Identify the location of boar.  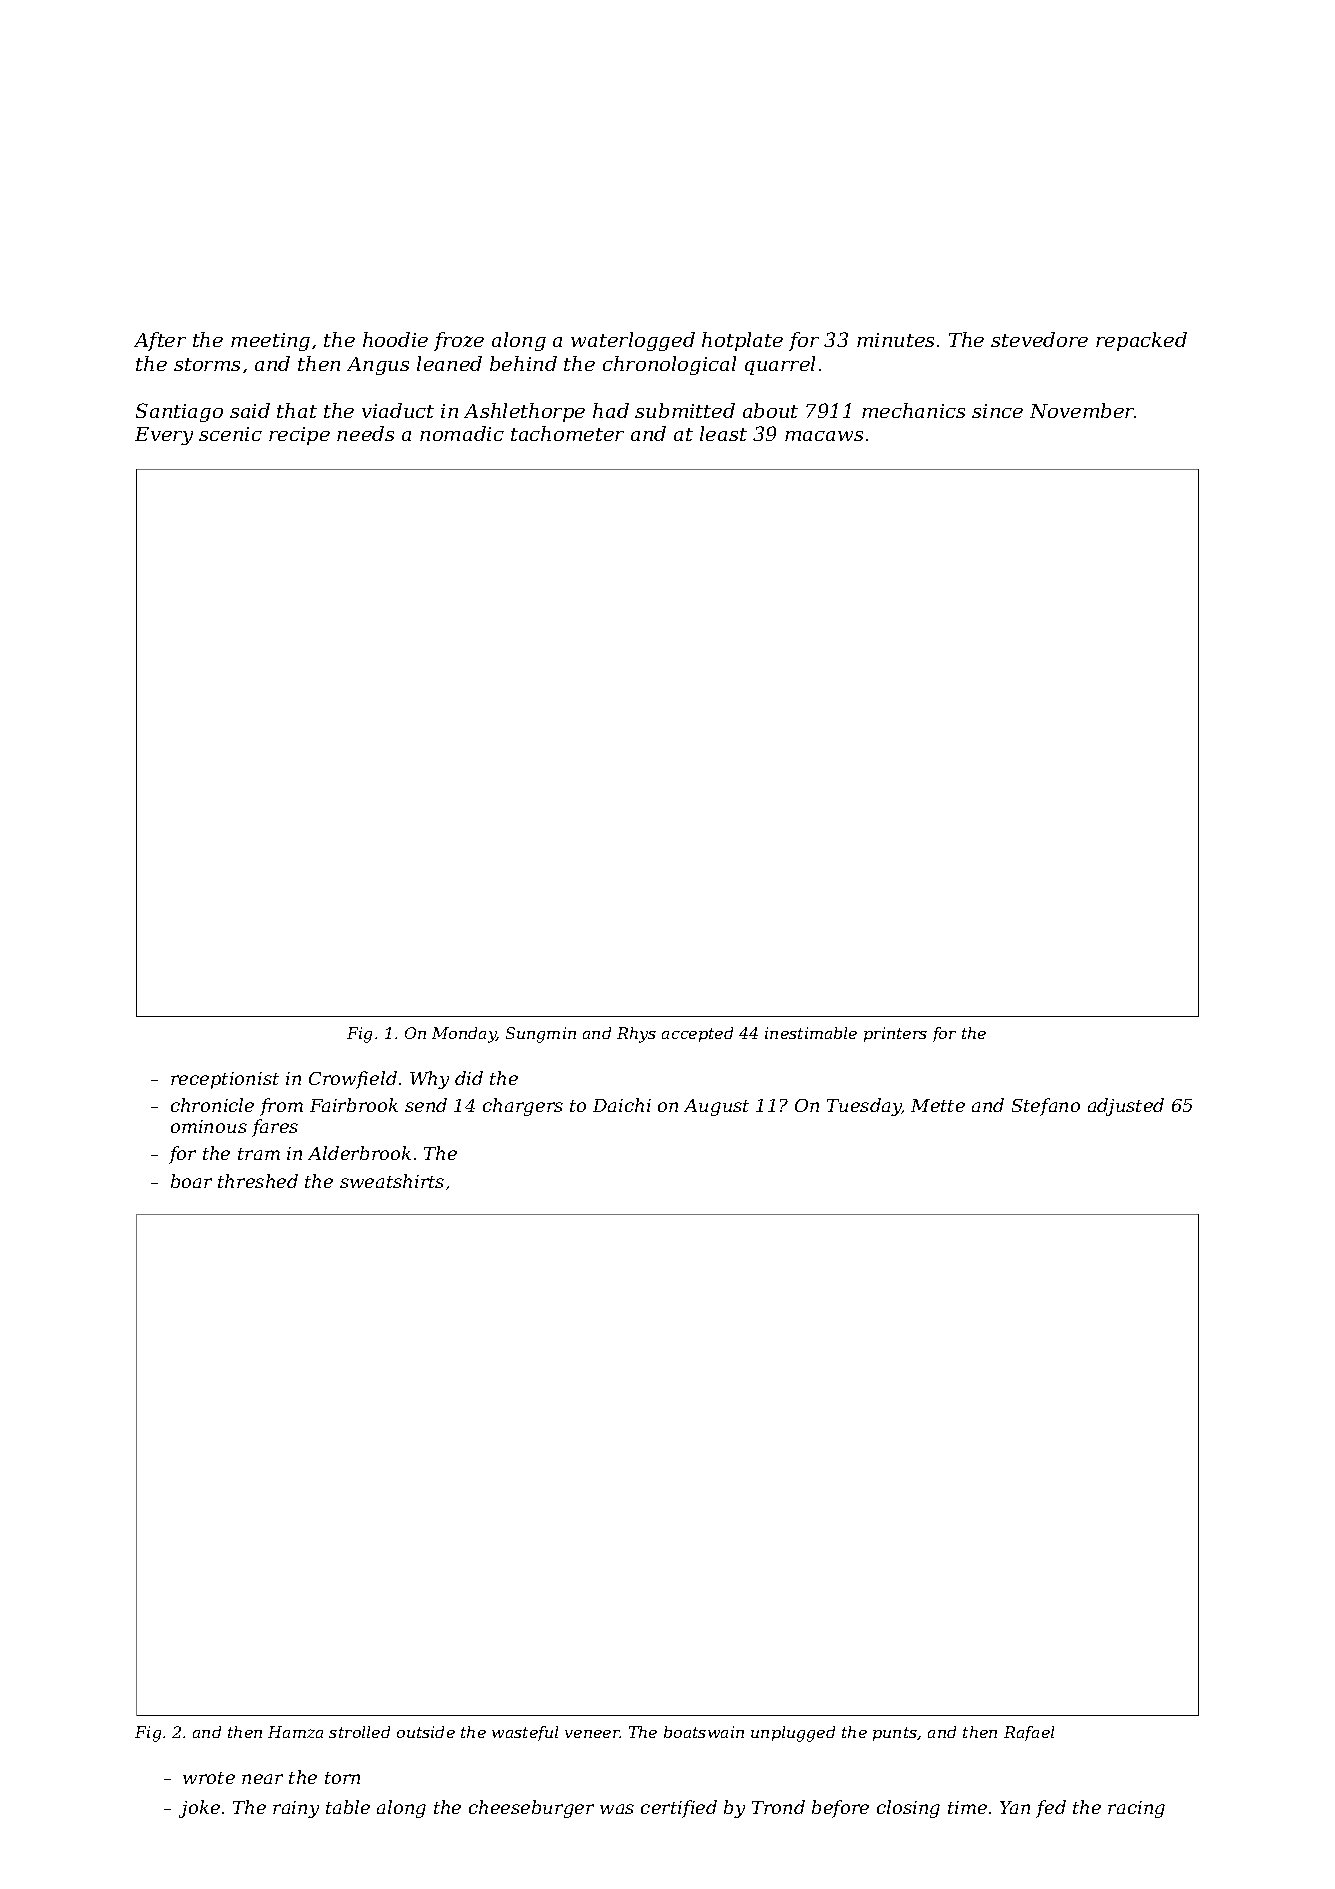
(191, 1181).
